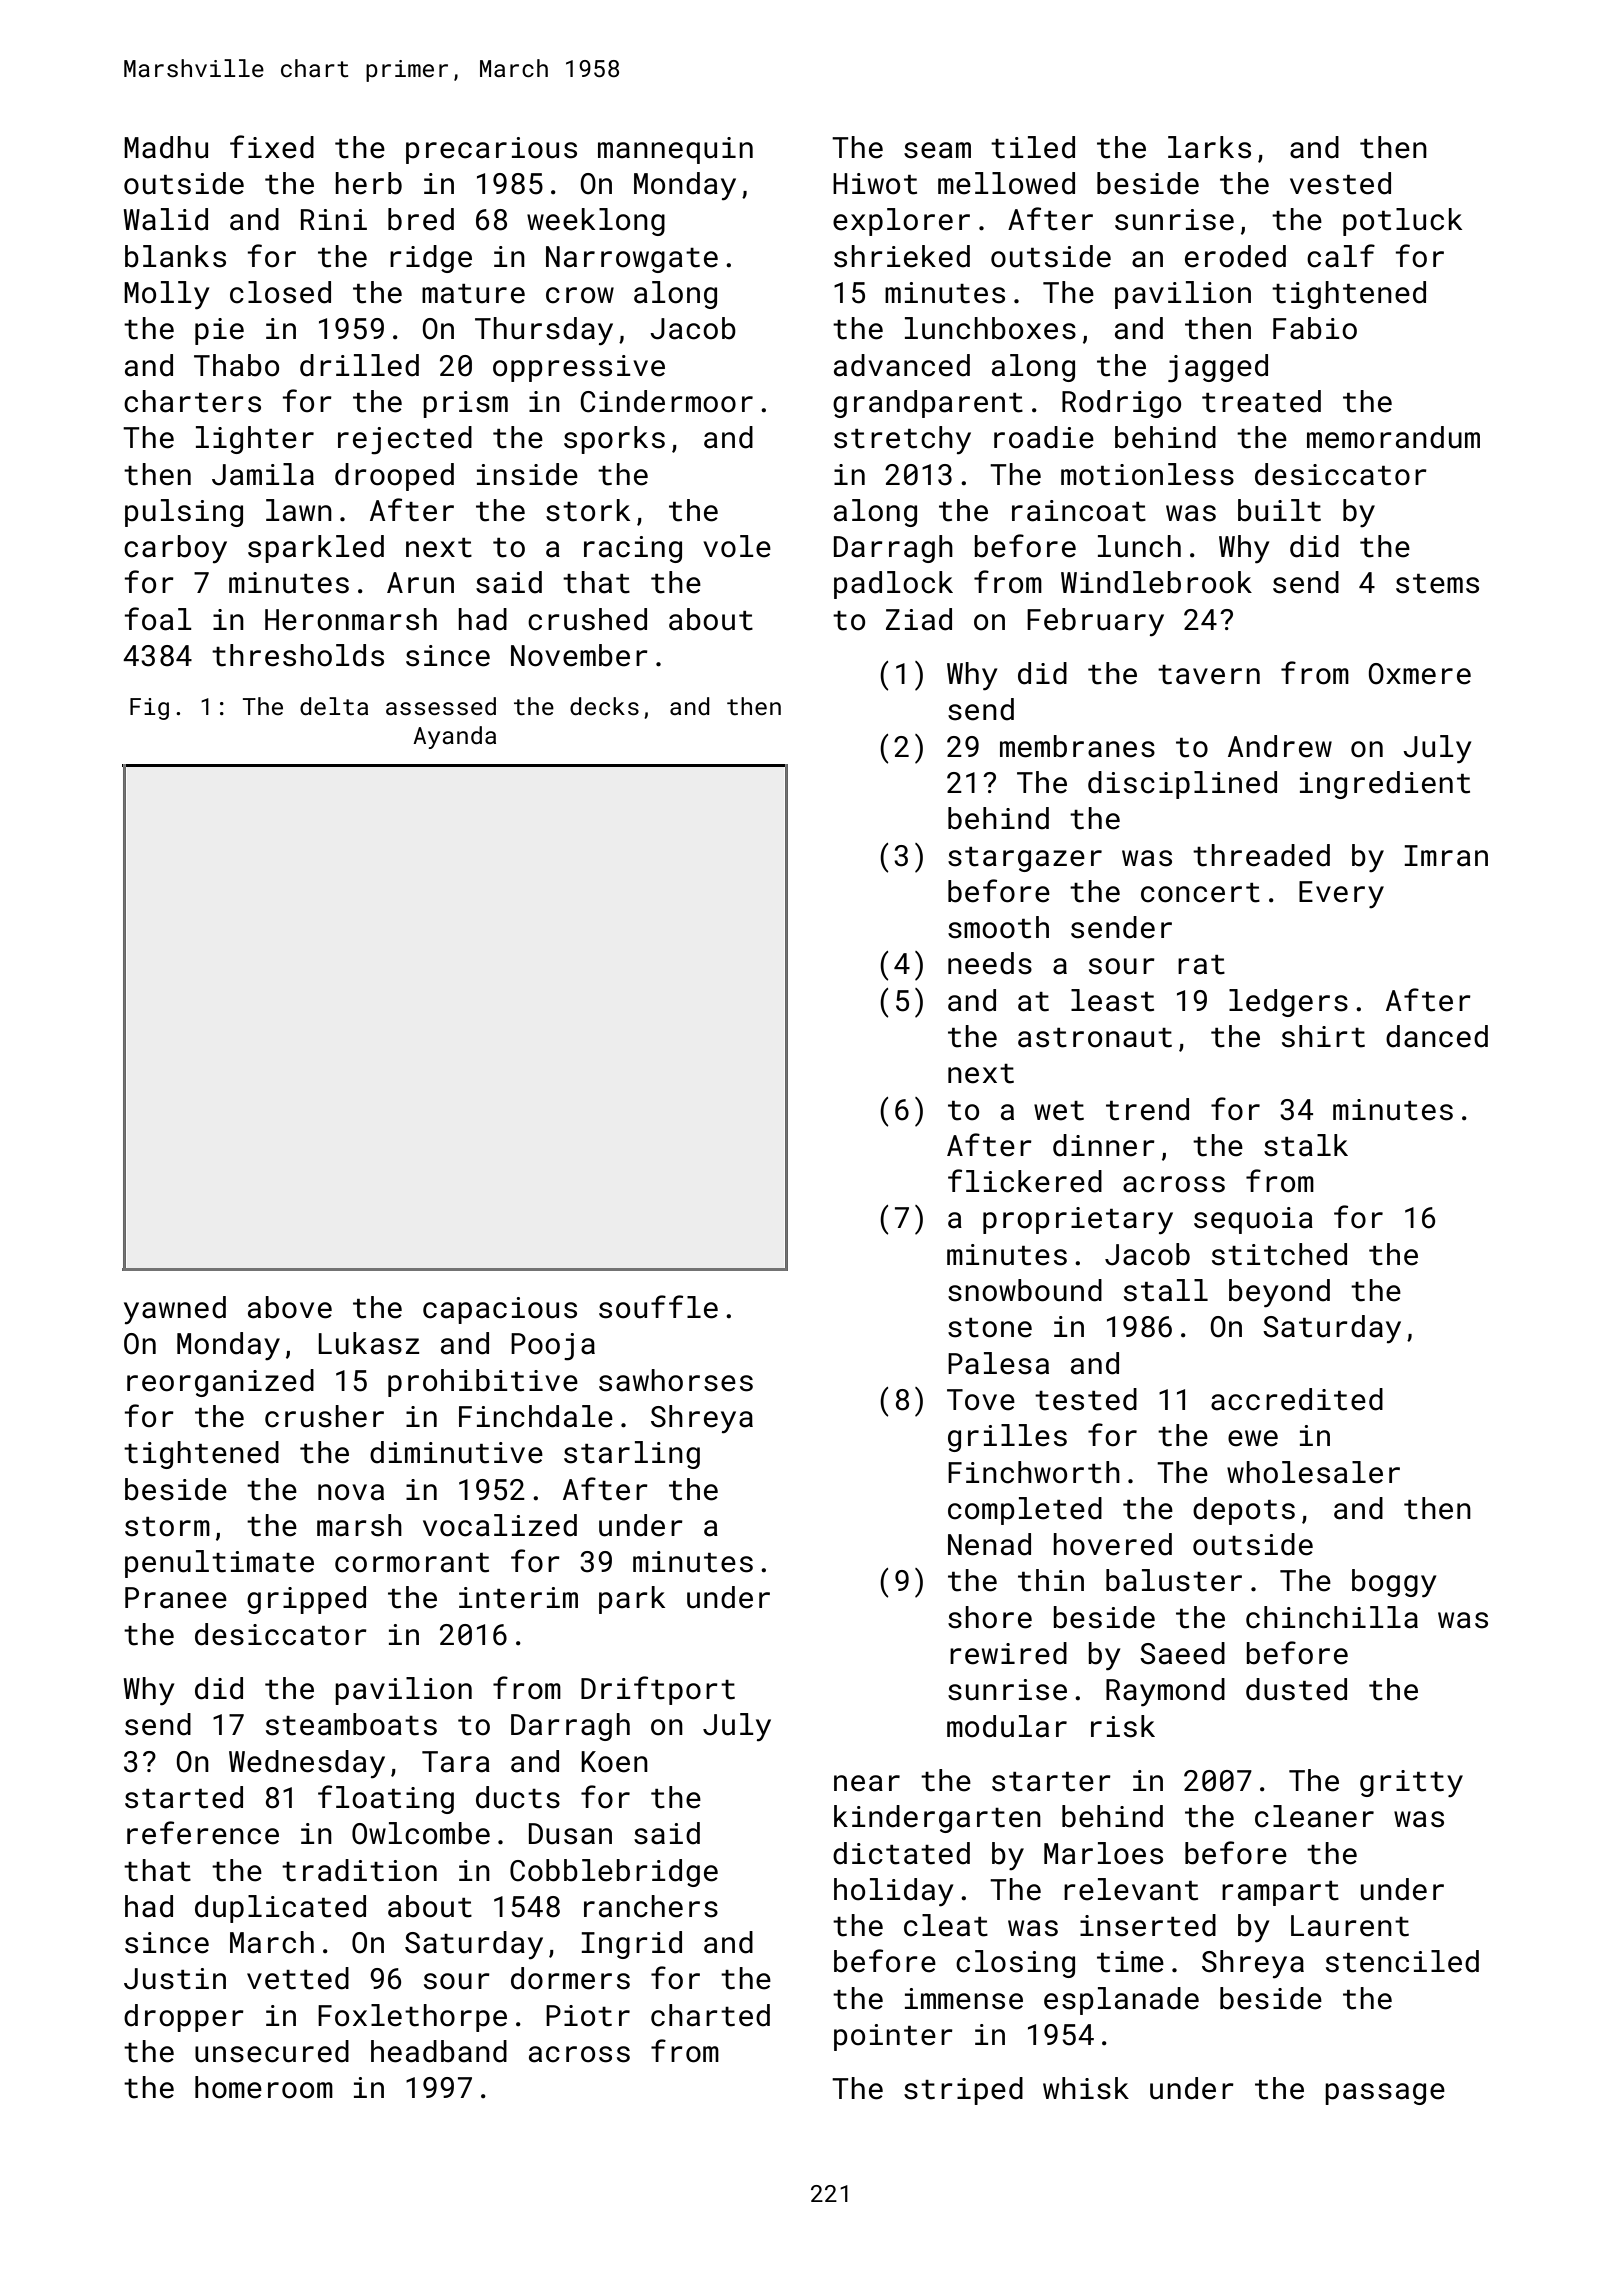 This screenshot has height=2292, width=1620. What do you see at coordinates (658, 1307) in the screenshot?
I see `souffle` at bounding box center [658, 1307].
